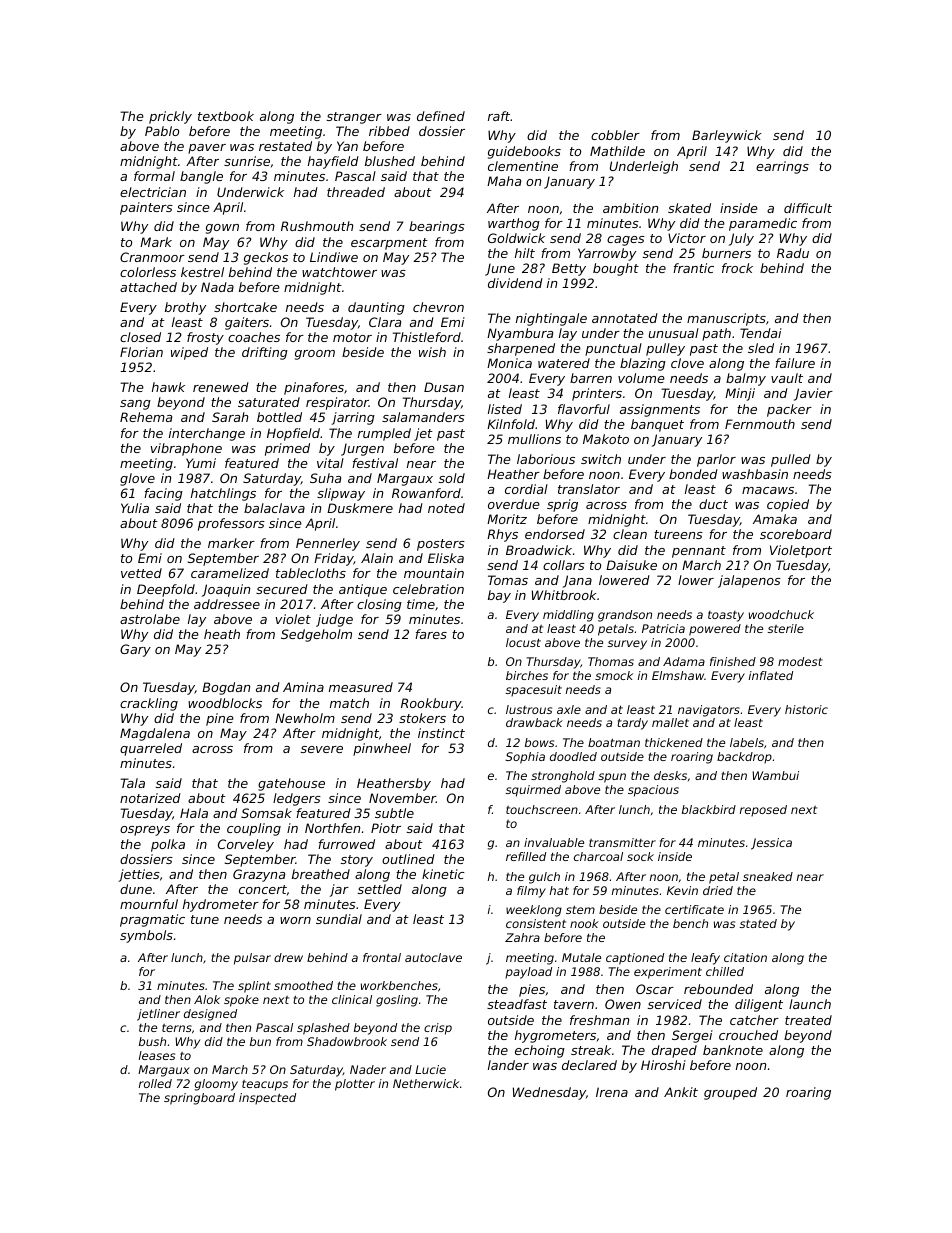 Image resolution: width=952 pixels, height=1233 pixels. Describe the element at coordinates (317, 226) in the screenshot. I see `Rushmouth` at that location.
